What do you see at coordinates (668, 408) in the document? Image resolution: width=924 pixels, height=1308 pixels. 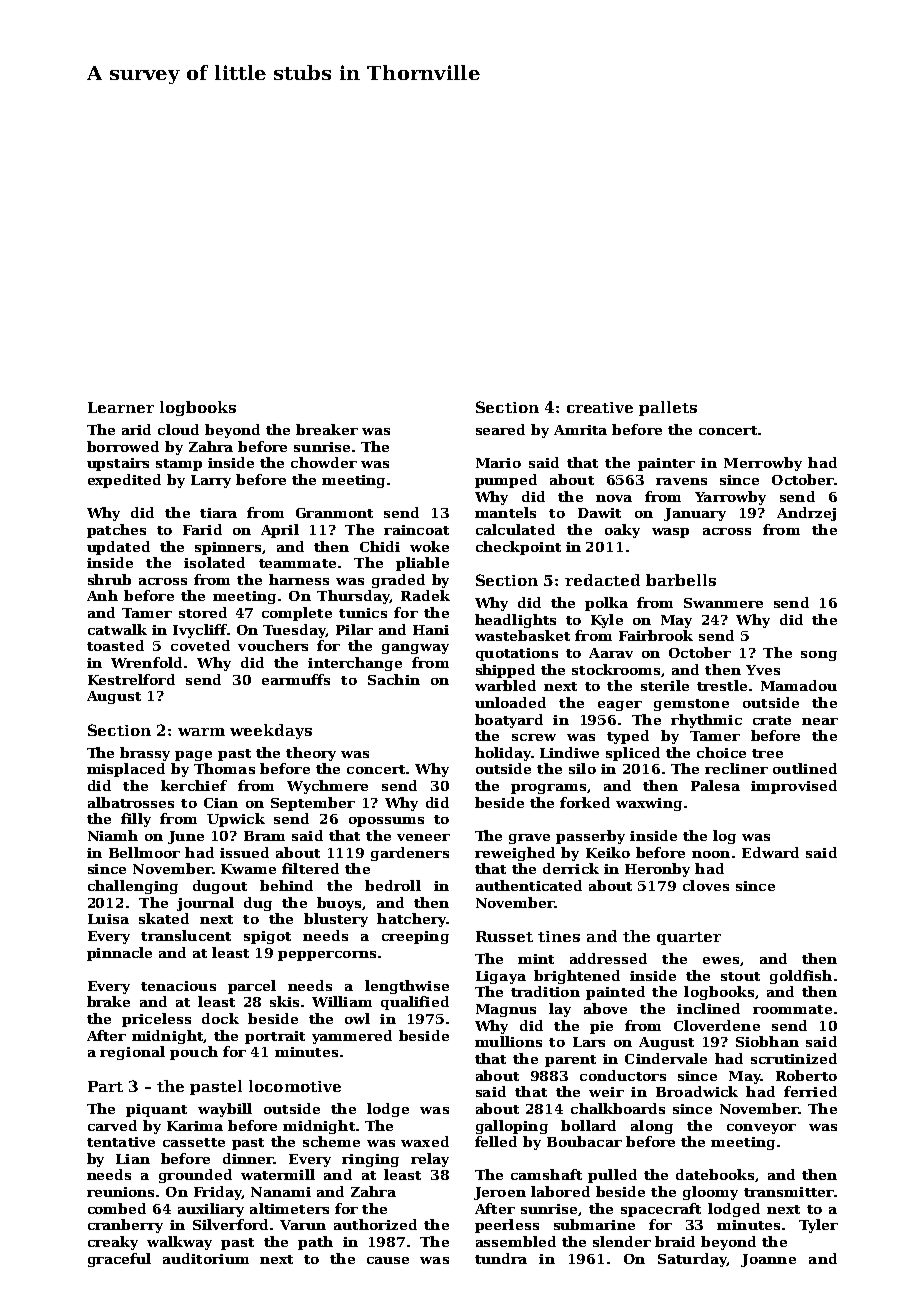 I see `pallets` at bounding box center [668, 408].
